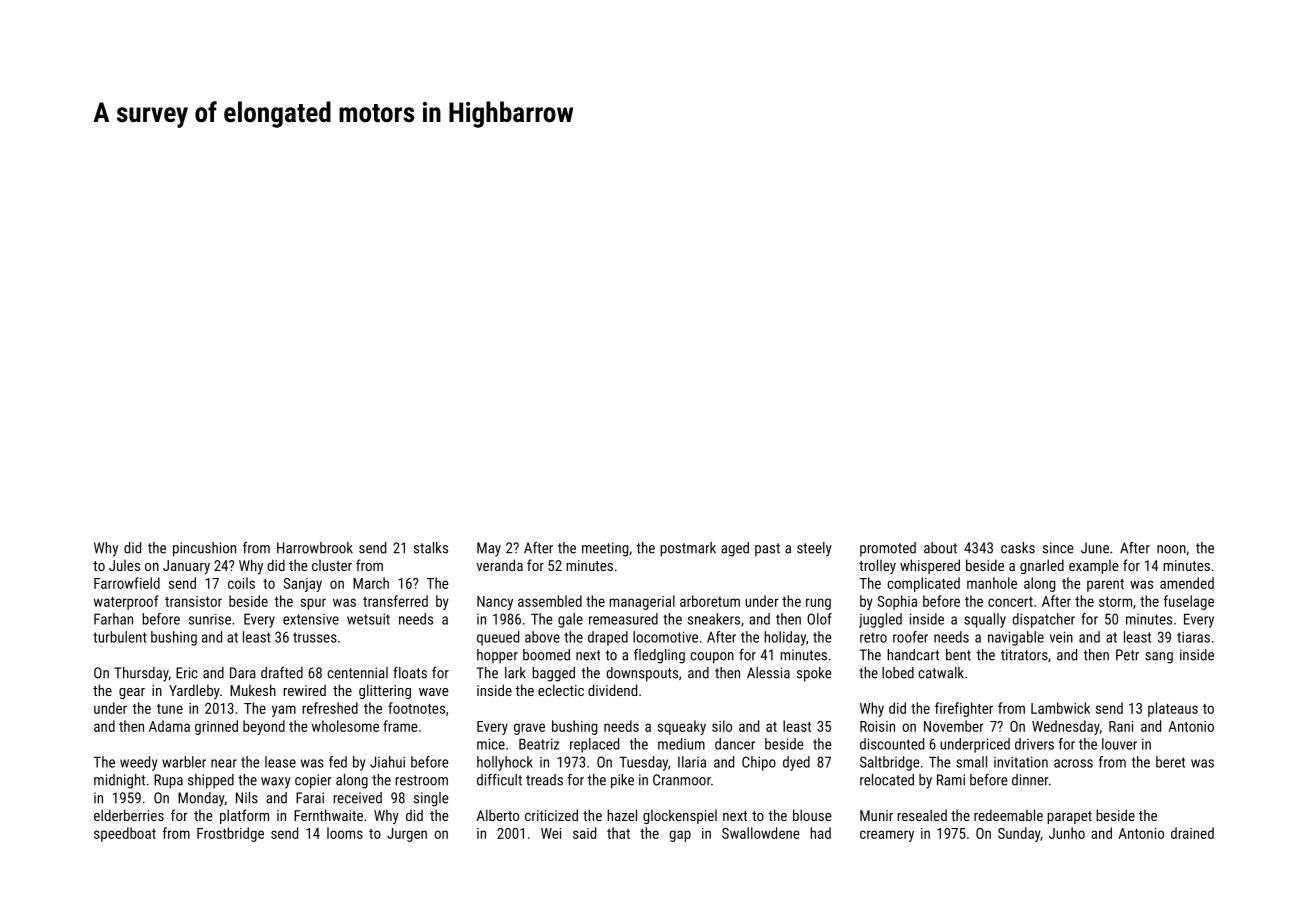 This screenshot has width=1308, height=924. What do you see at coordinates (1030, 780) in the screenshot?
I see `dinner` at bounding box center [1030, 780].
